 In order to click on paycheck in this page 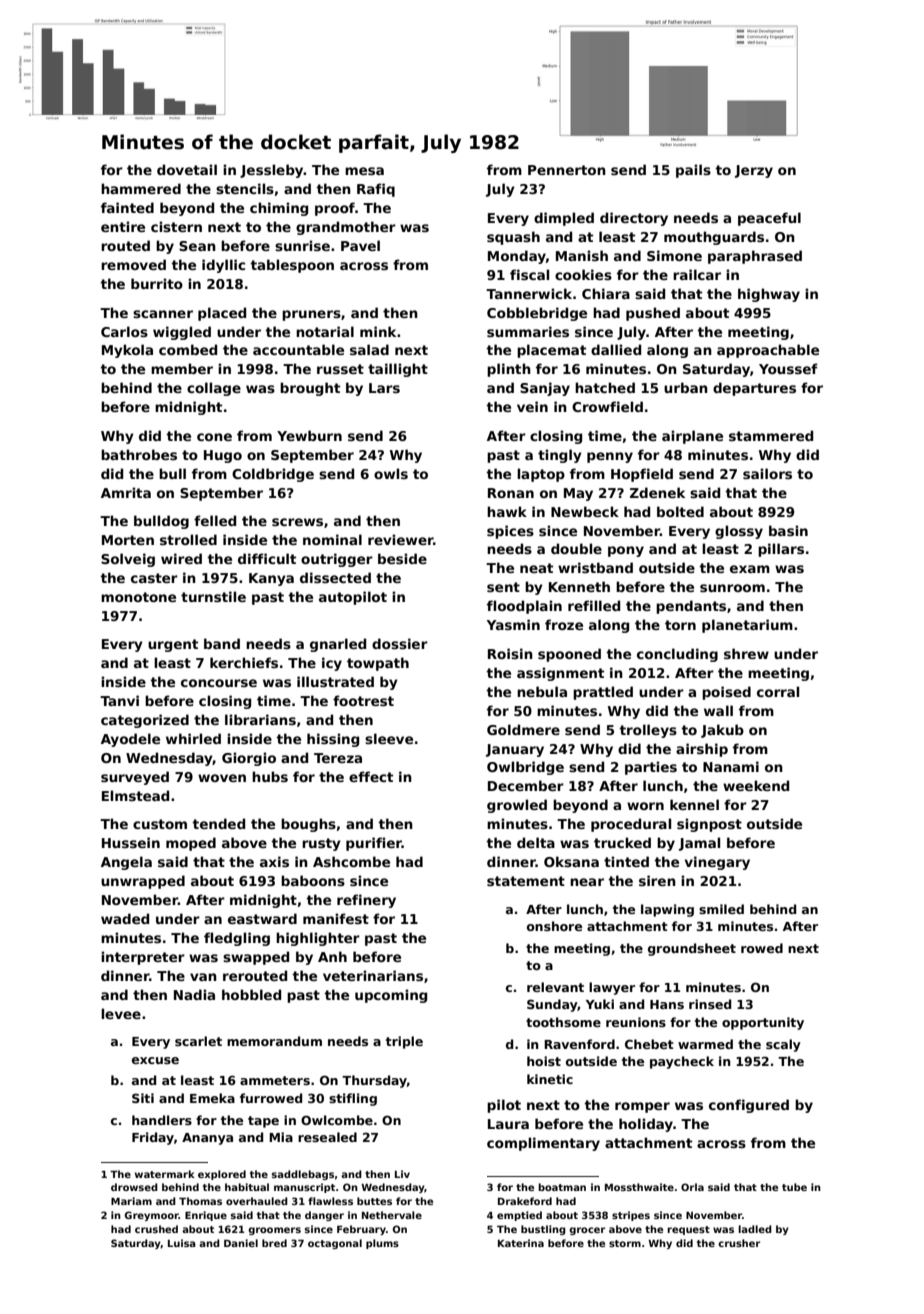, I will do `click(682, 1062)`.
